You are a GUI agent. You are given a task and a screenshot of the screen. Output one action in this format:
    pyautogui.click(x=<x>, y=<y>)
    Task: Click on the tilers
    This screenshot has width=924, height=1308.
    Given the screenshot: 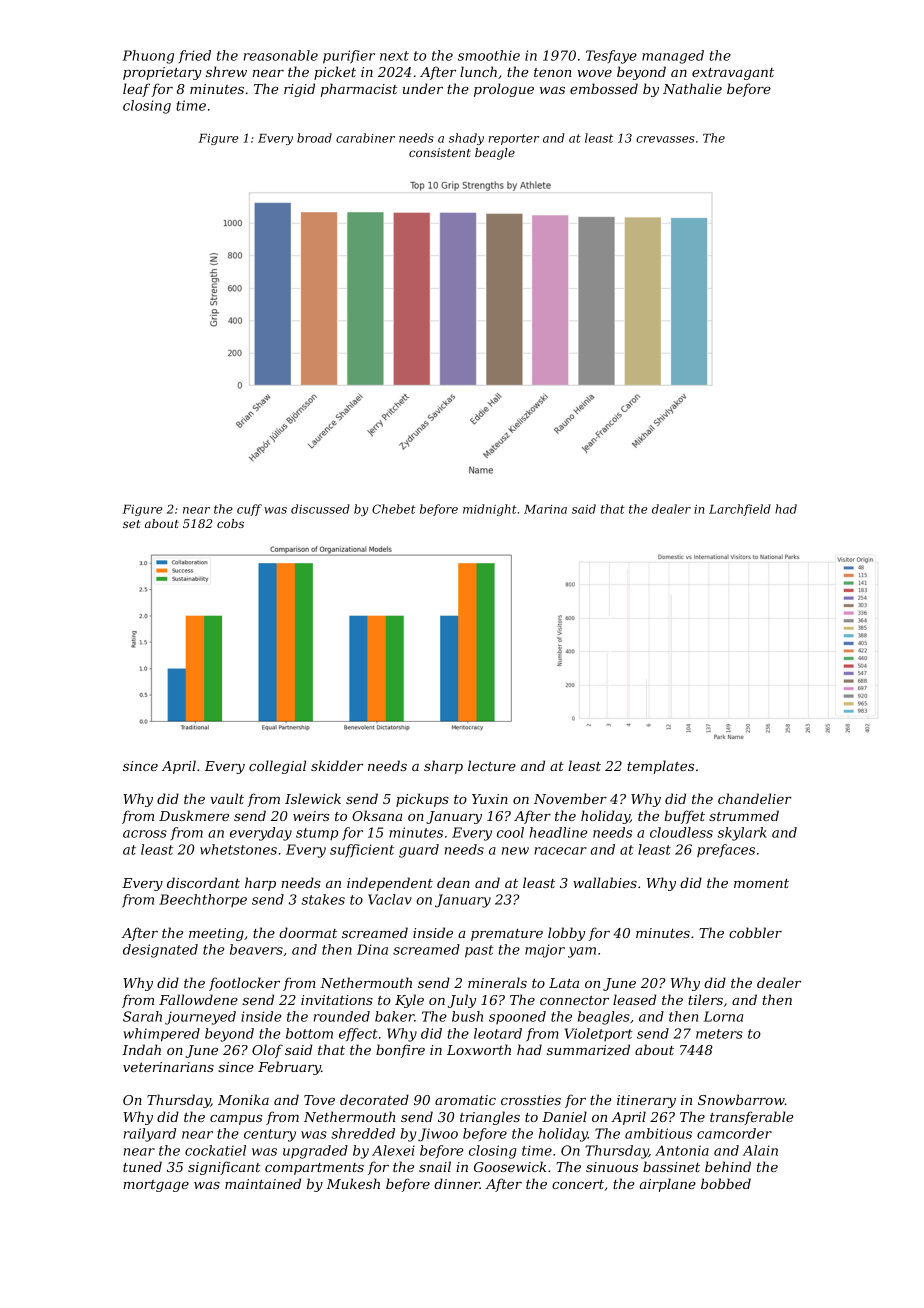 What is the action you would take?
    pyautogui.click(x=705, y=999)
